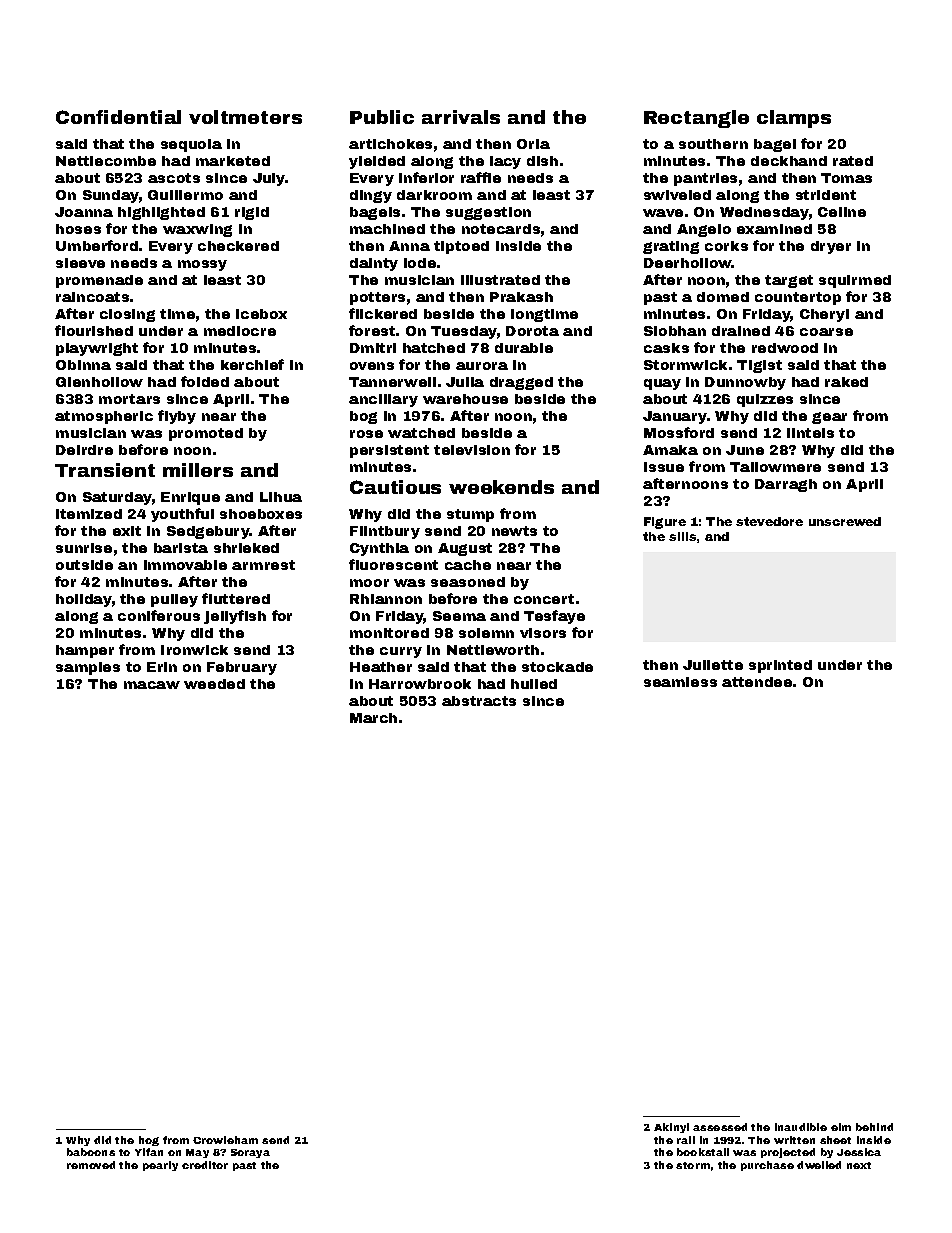 Image resolution: width=952 pixels, height=1233 pixels. Describe the element at coordinates (160, 1166) in the page. I see `pearly` at that location.
